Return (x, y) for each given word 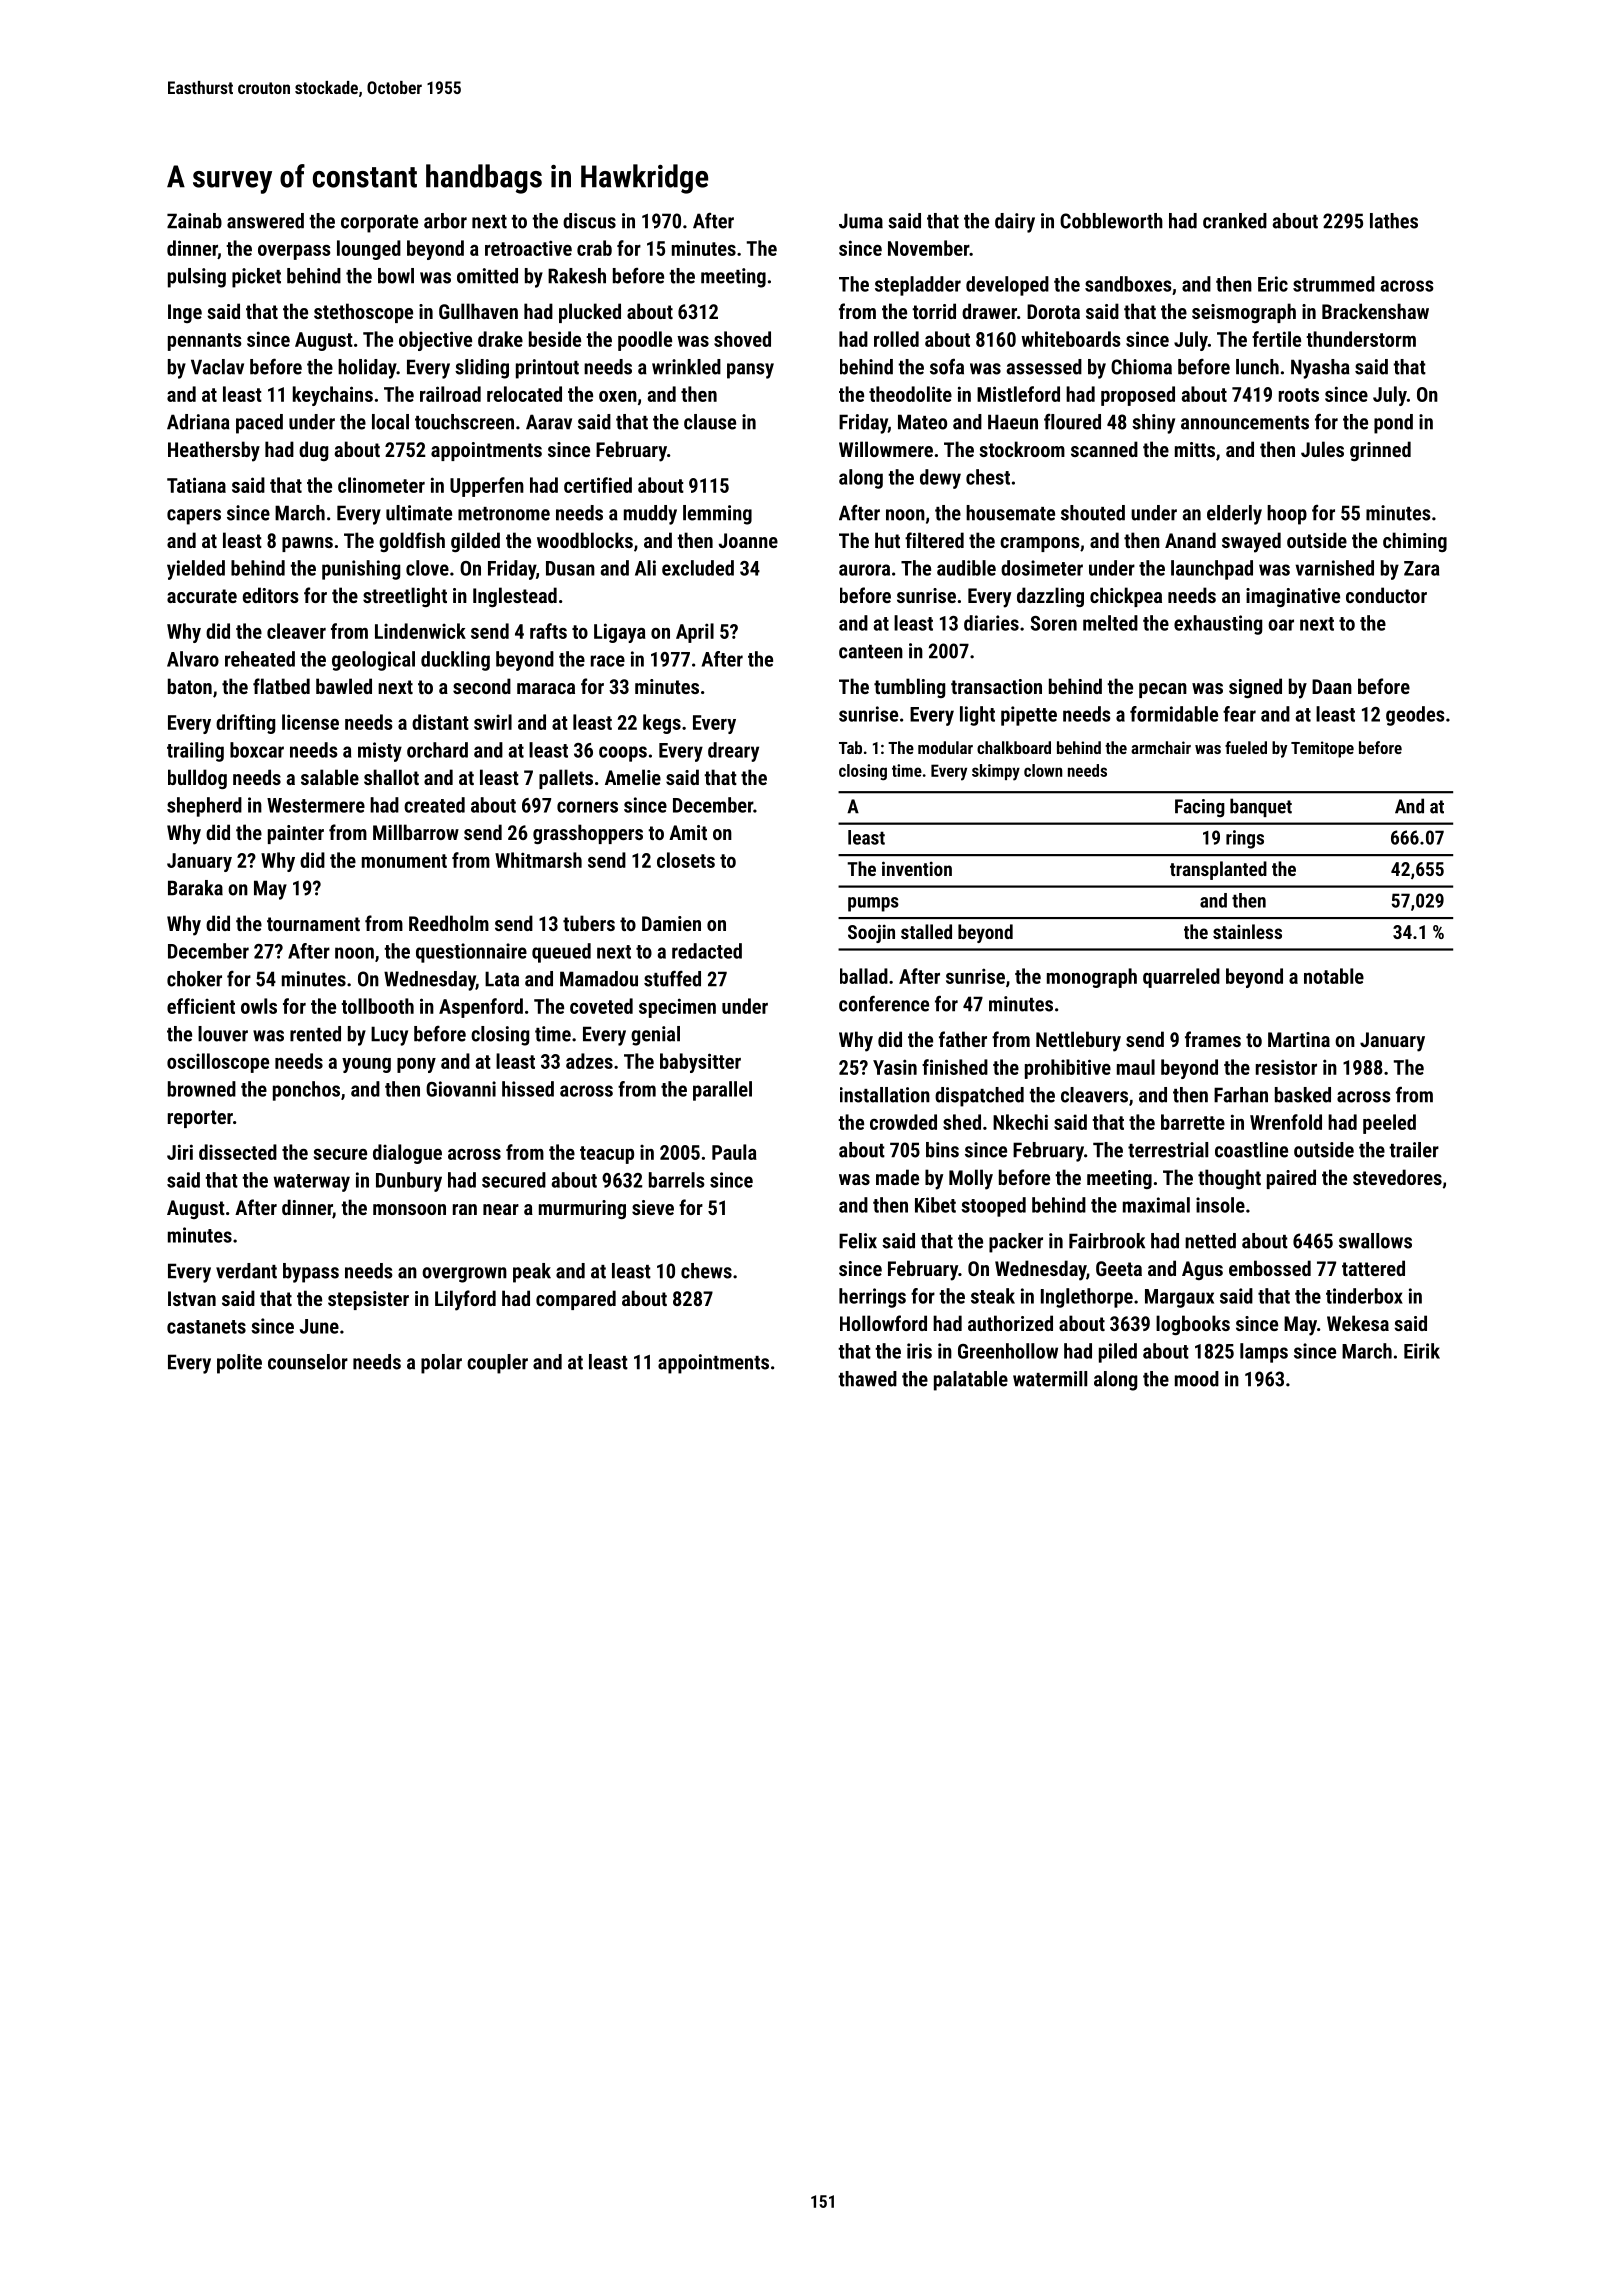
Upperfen (487, 487)
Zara (1421, 568)
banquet (1261, 807)
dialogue (407, 1154)
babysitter (700, 1063)
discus (589, 221)
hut (887, 540)
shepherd (204, 807)
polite (239, 1364)
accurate (202, 596)
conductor (1386, 595)
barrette (1193, 1122)
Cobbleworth (1111, 221)
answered (265, 221)
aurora (864, 570)
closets (686, 860)
